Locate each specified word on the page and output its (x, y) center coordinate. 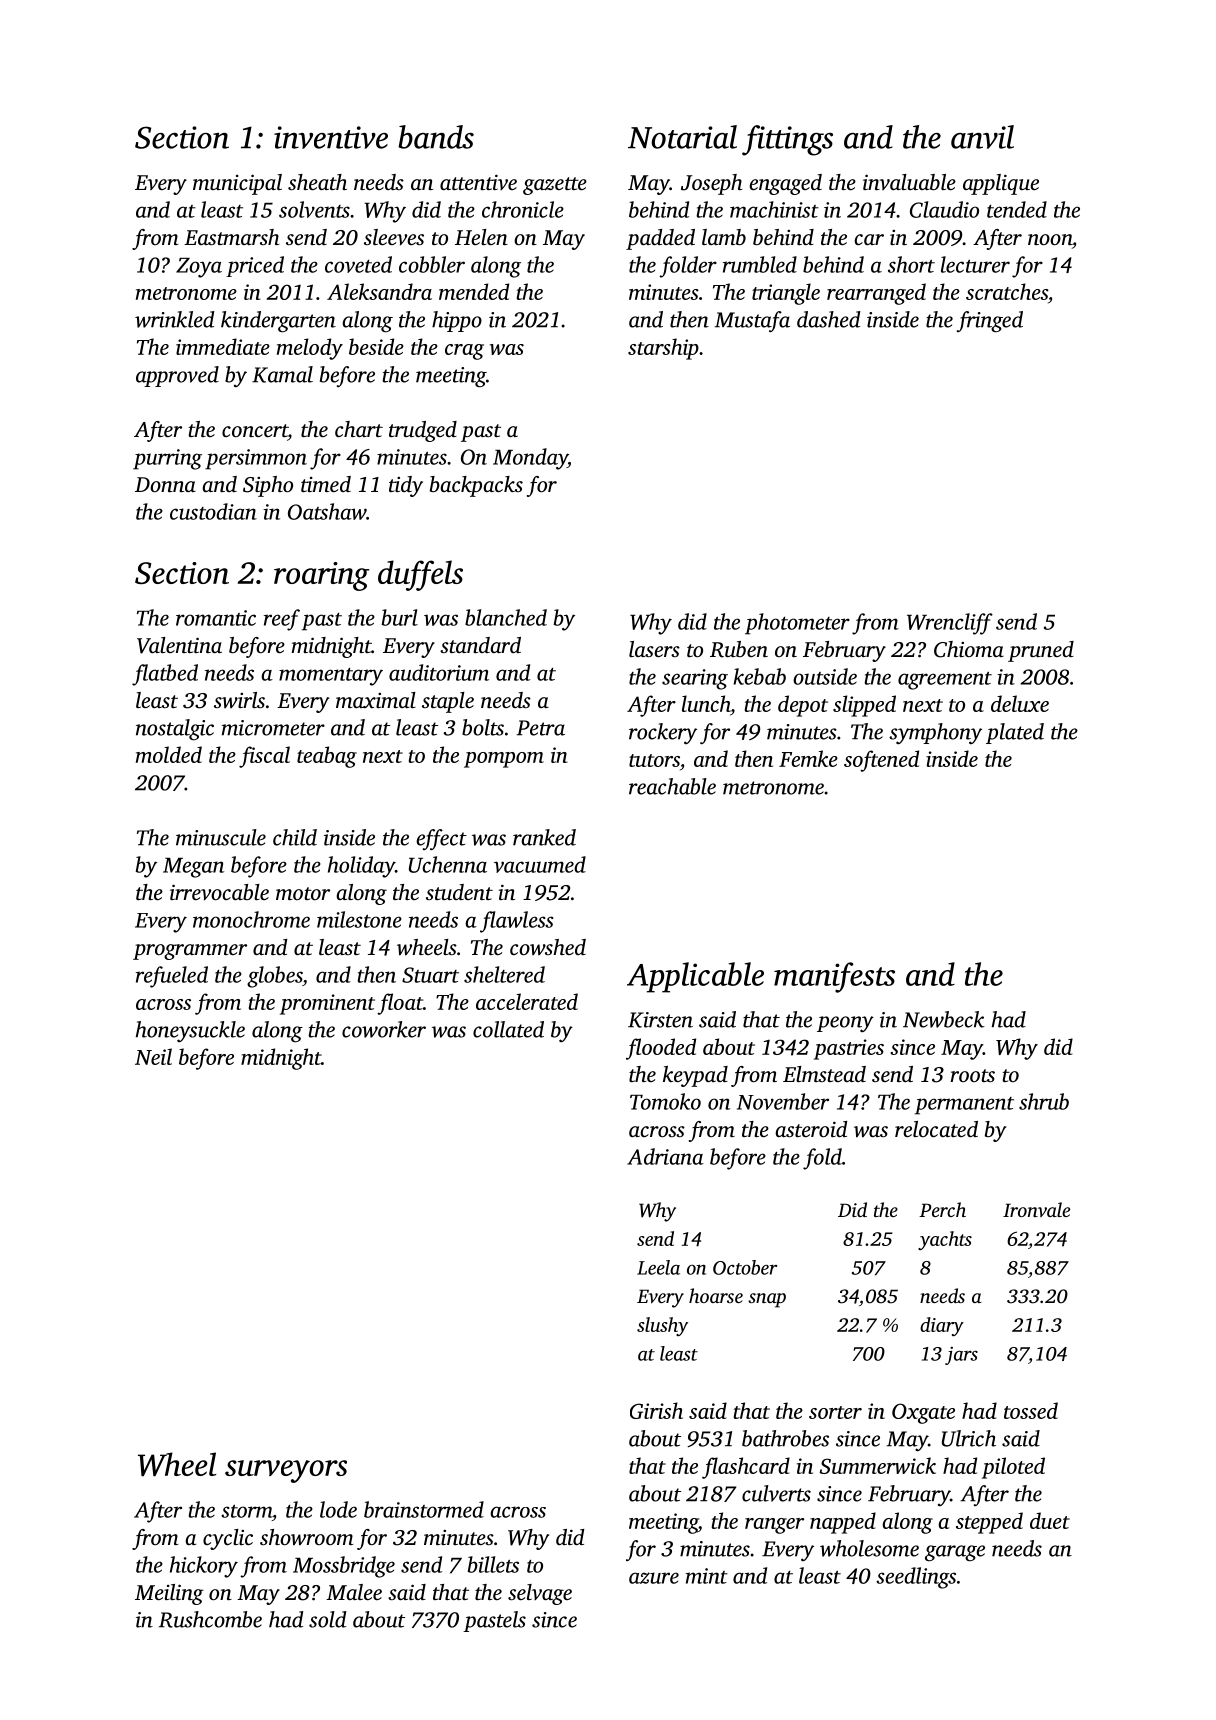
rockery (663, 733)
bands (436, 137)
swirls (239, 700)
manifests (834, 977)
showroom (306, 1537)
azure (654, 1578)
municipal (237, 184)
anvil (982, 137)
